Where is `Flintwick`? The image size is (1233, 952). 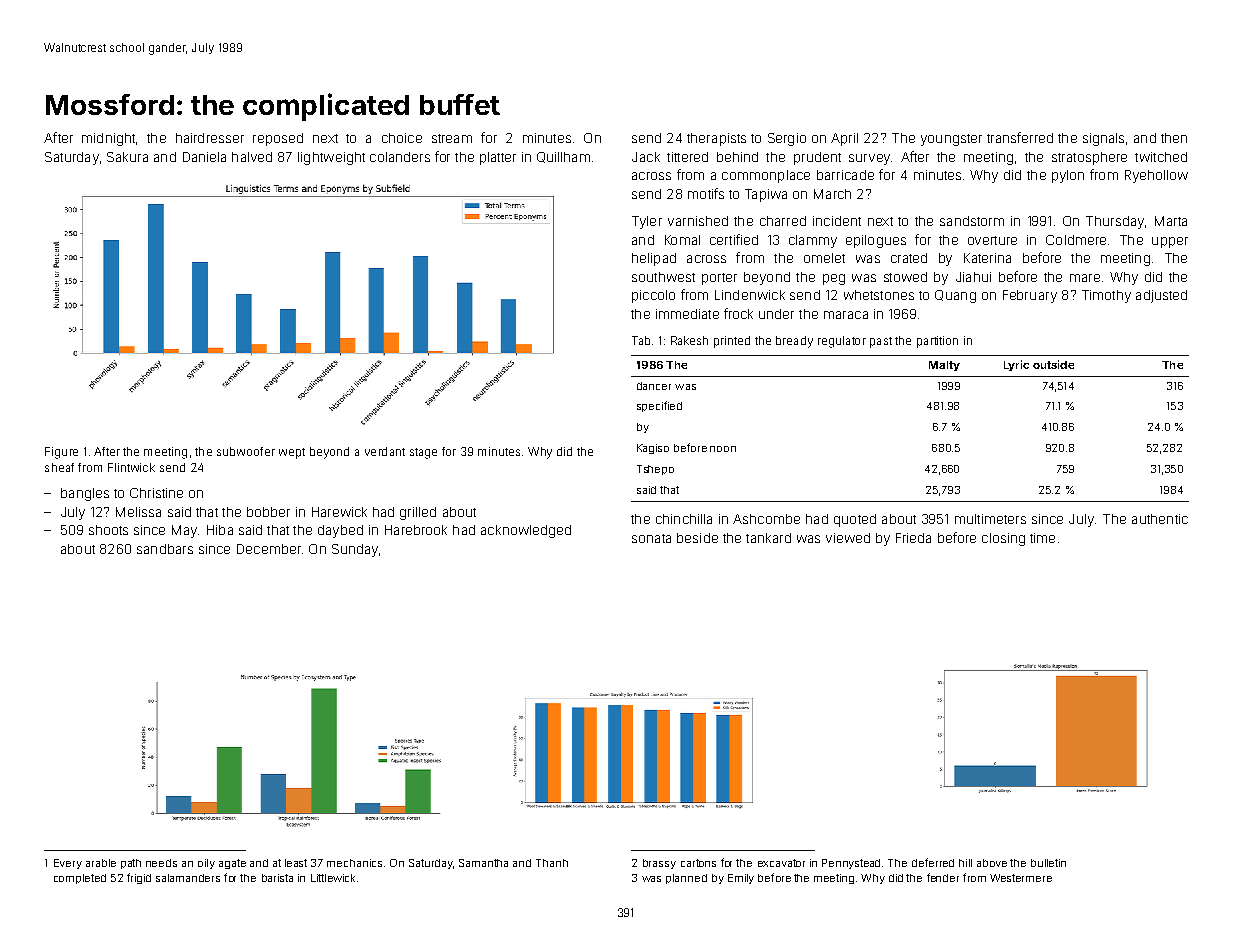
Flintwick is located at coordinates (131, 467).
